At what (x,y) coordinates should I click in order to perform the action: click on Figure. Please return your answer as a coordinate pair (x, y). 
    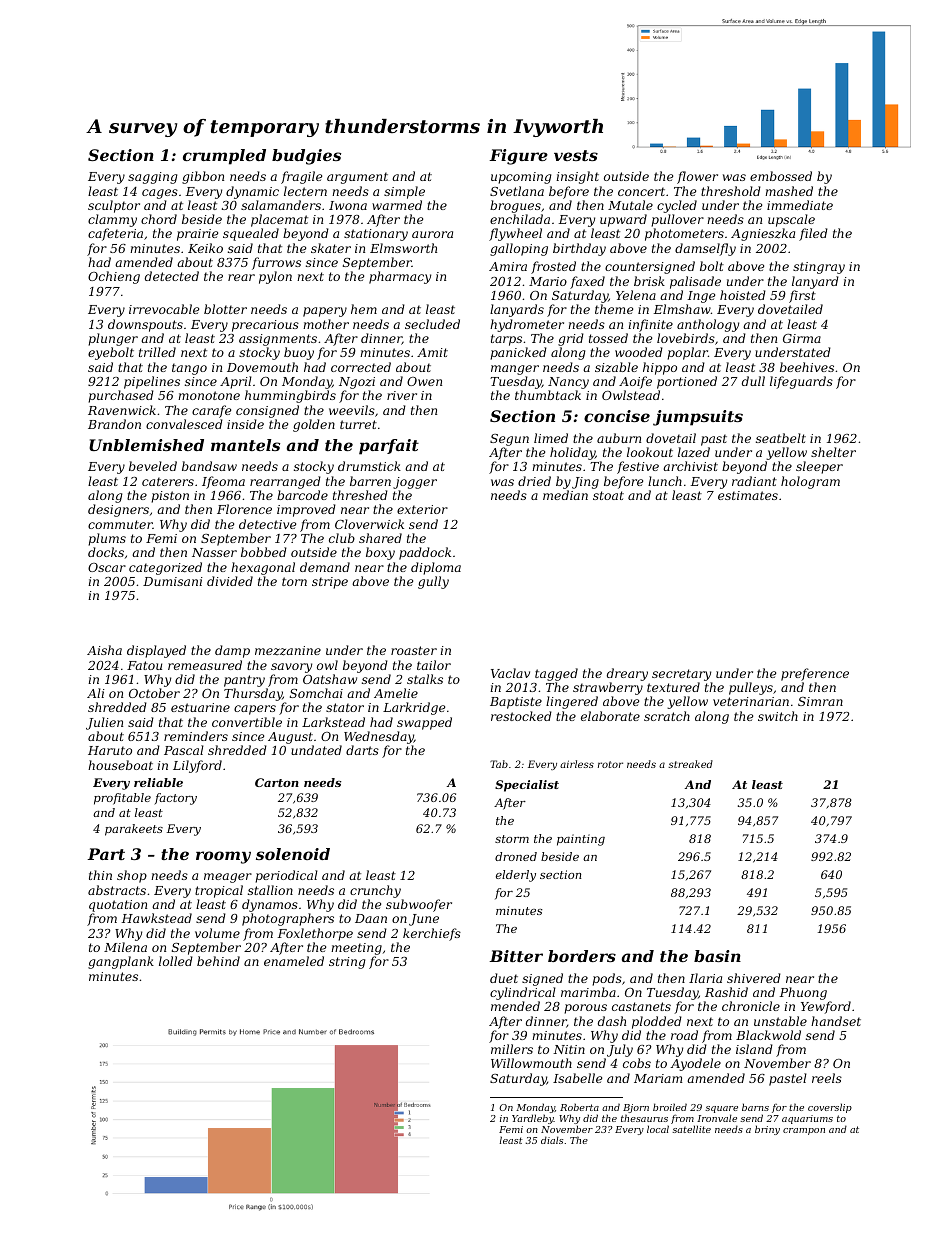
    Looking at the image, I should click on (518, 157).
